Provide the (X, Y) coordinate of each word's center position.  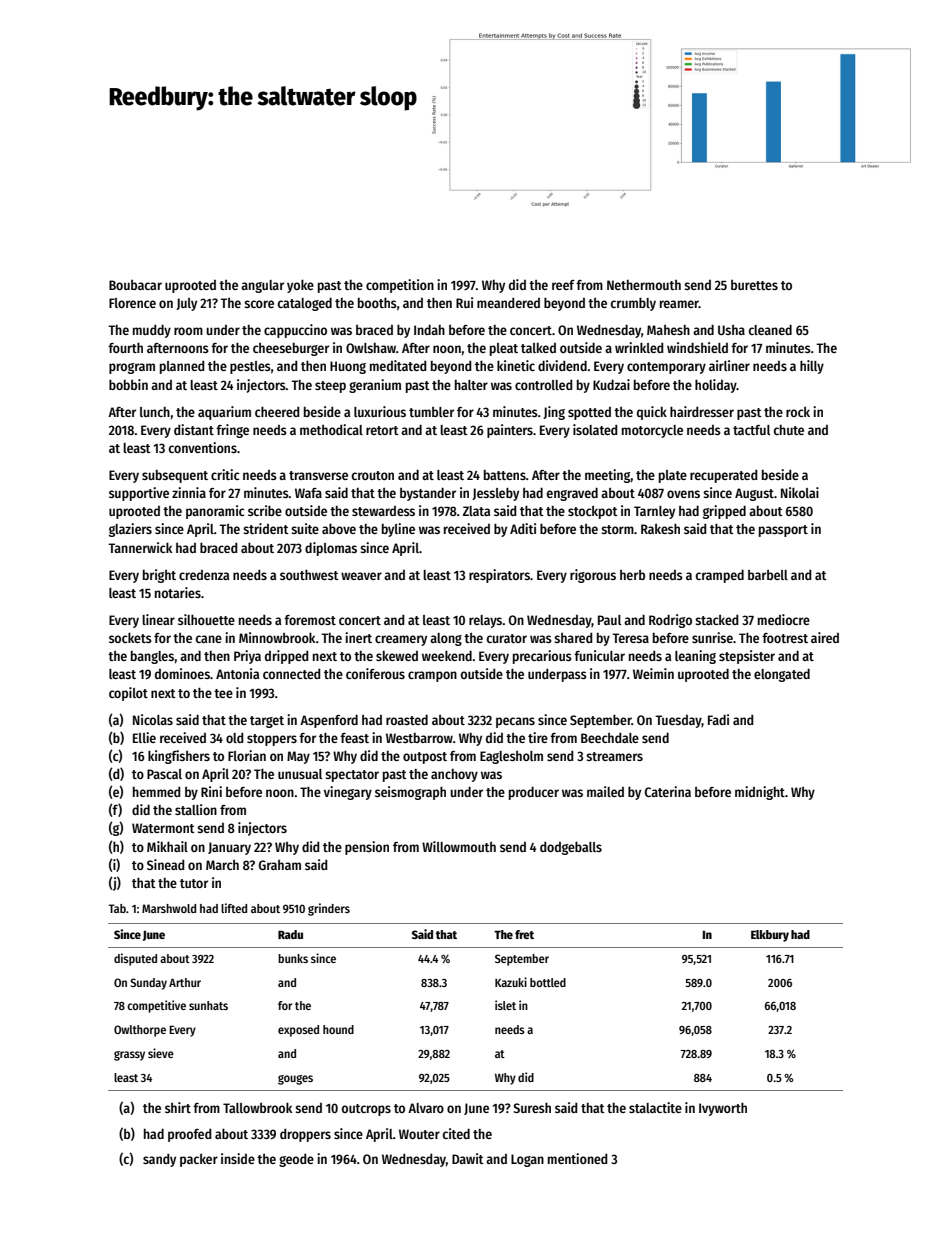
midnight (760, 793)
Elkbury (770, 936)
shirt (178, 1107)
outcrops (366, 1110)
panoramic (215, 512)
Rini (211, 791)
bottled (548, 982)
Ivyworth (723, 1109)
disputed (135, 959)
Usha (731, 330)
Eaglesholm (511, 757)
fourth (125, 347)
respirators (499, 576)
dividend (562, 365)
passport (783, 531)
